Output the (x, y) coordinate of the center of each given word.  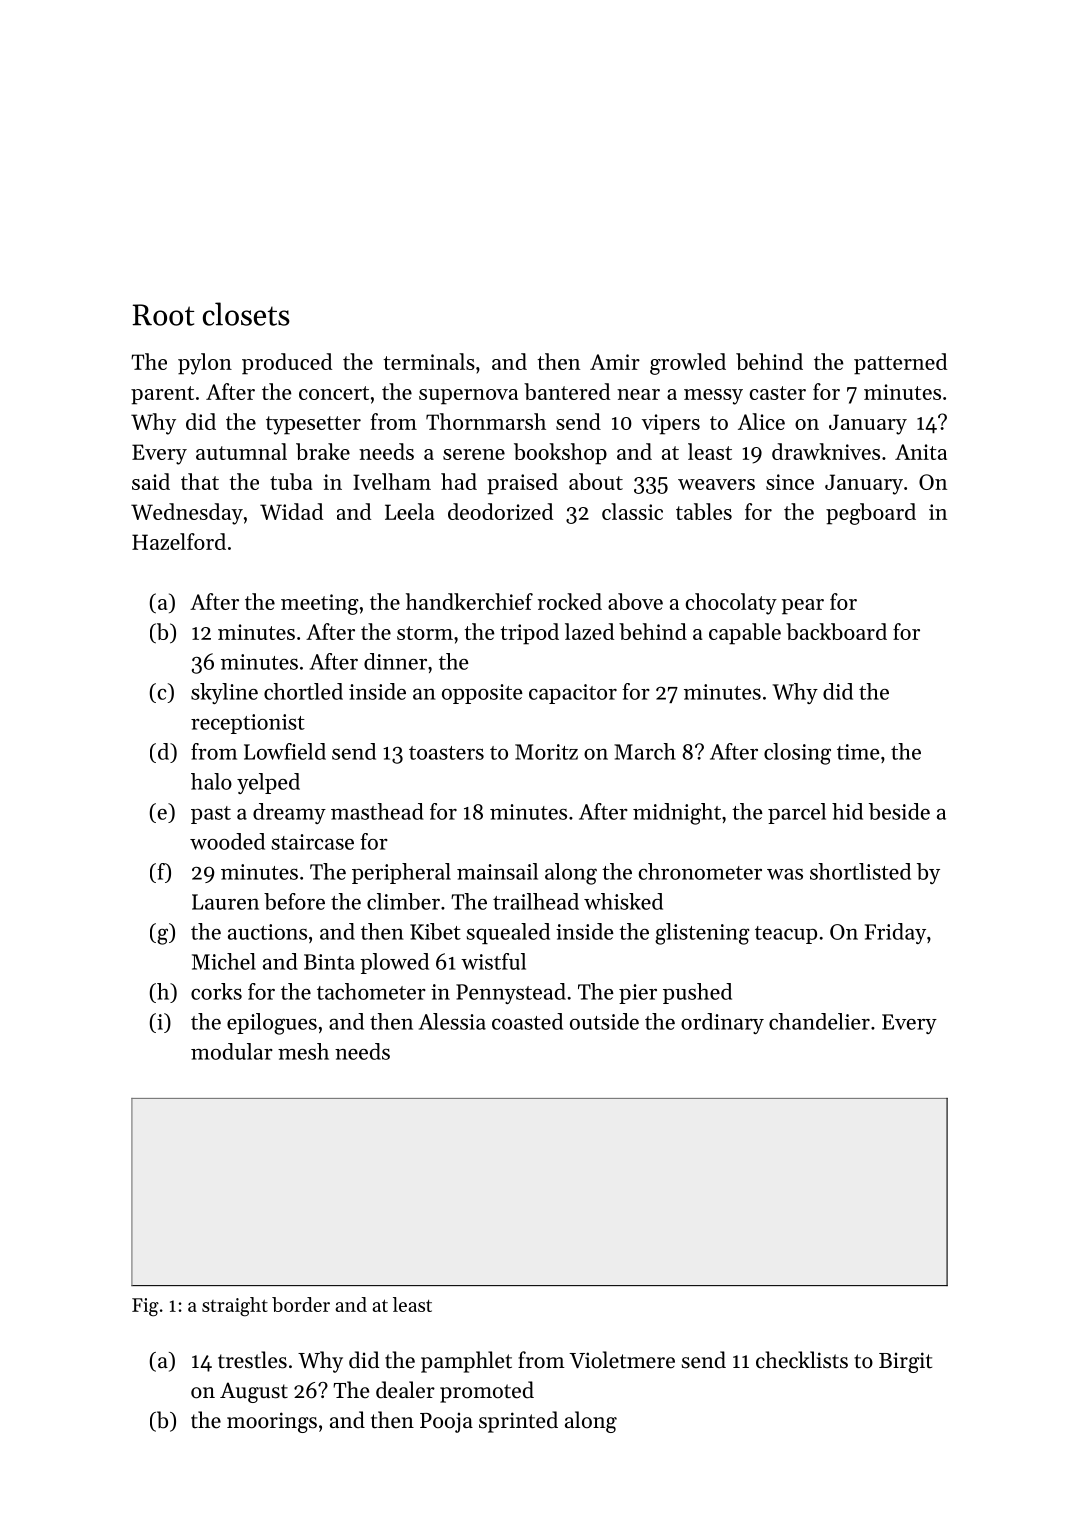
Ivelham (392, 481)
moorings (272, 1422)
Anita (921, 452)
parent (162, 395)
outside (604, 1021)
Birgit (905, 1362)
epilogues (272, 1024)
